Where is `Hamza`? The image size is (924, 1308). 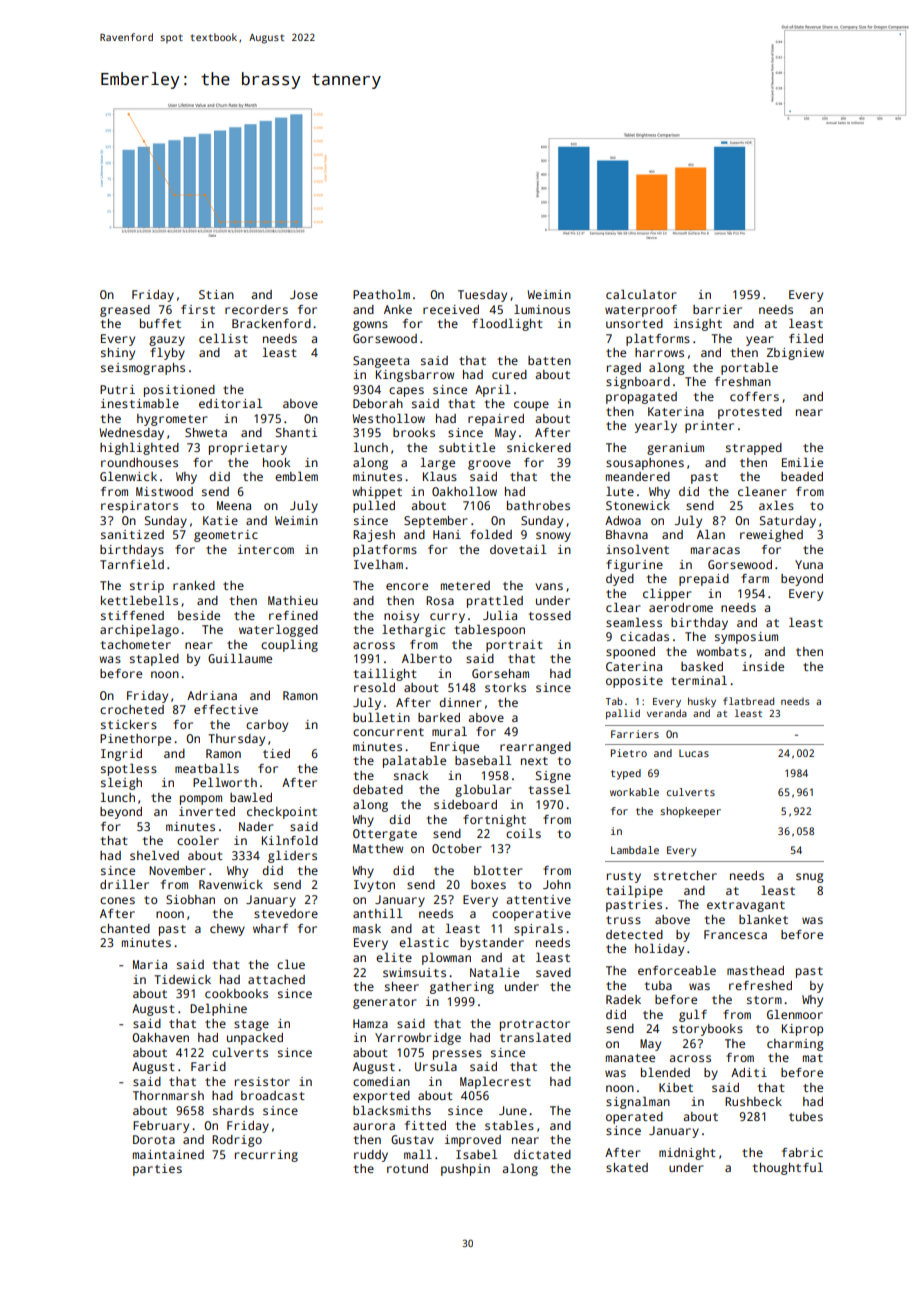 Hamza is located at coordinates (370, 1023).
